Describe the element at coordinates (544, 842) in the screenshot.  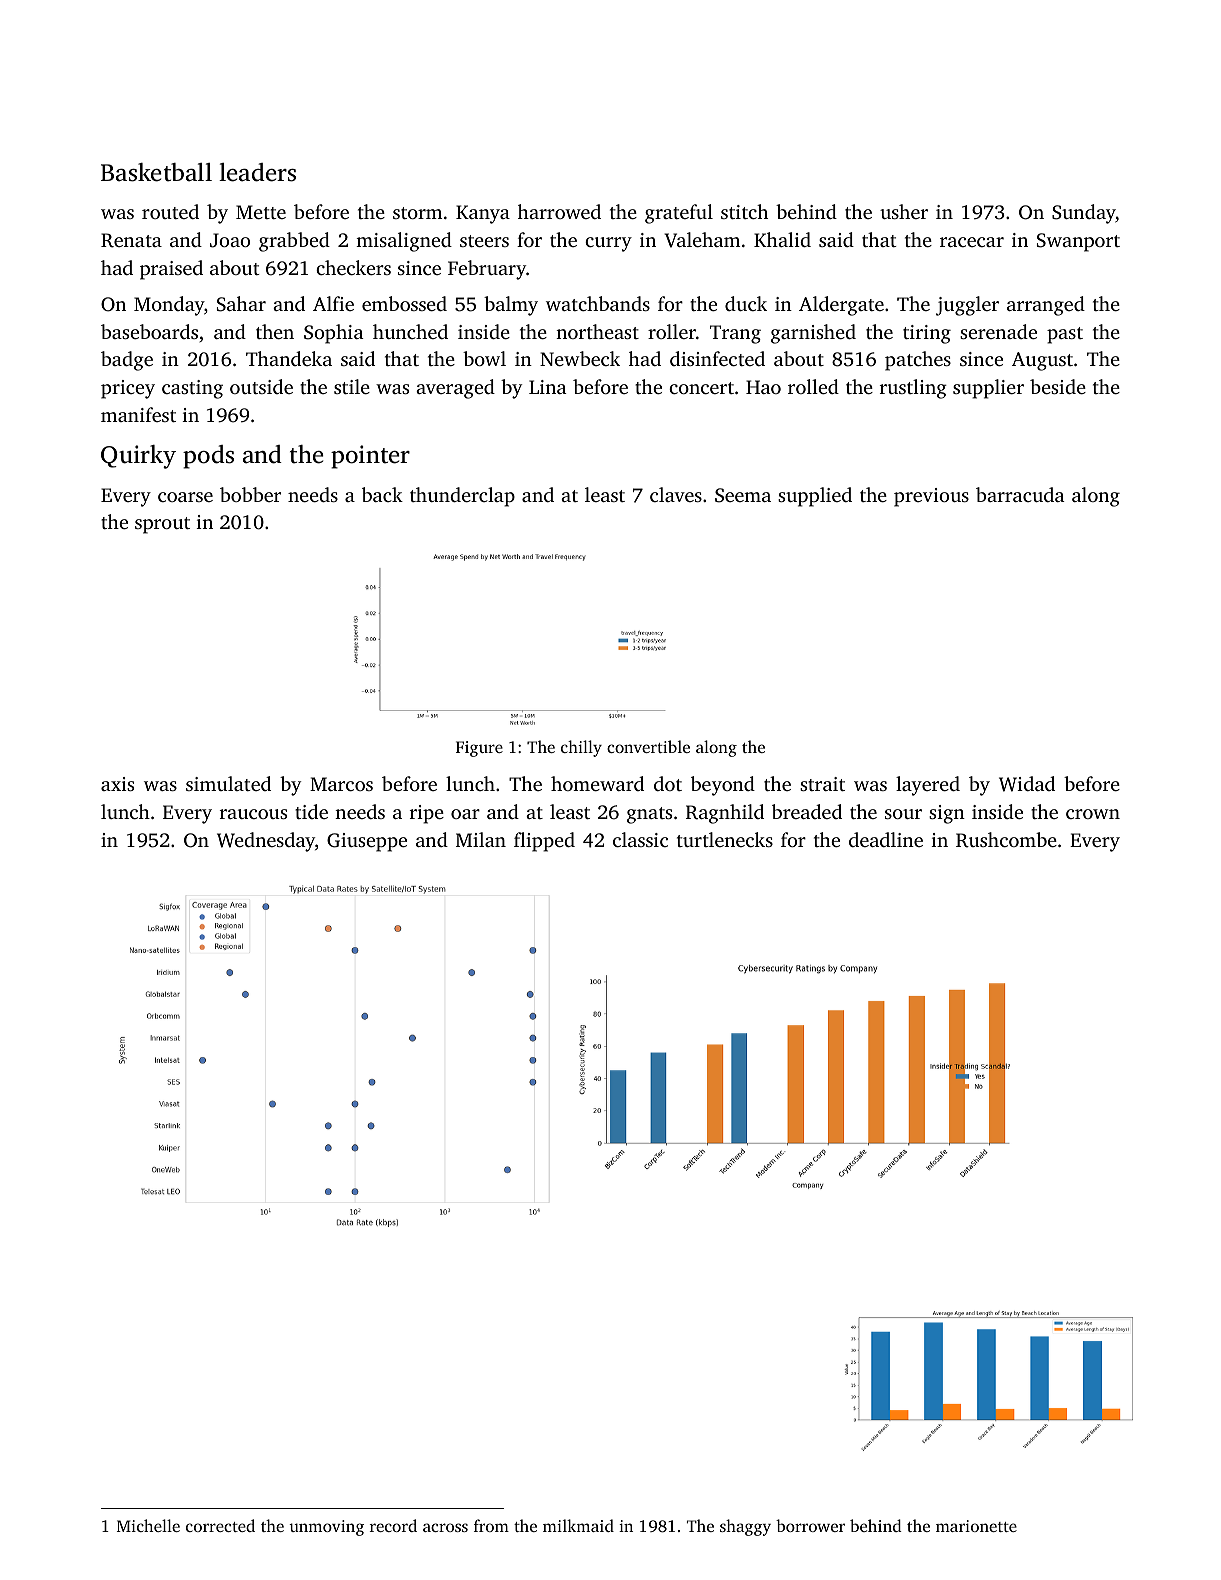
I see `flipped` at that location.
